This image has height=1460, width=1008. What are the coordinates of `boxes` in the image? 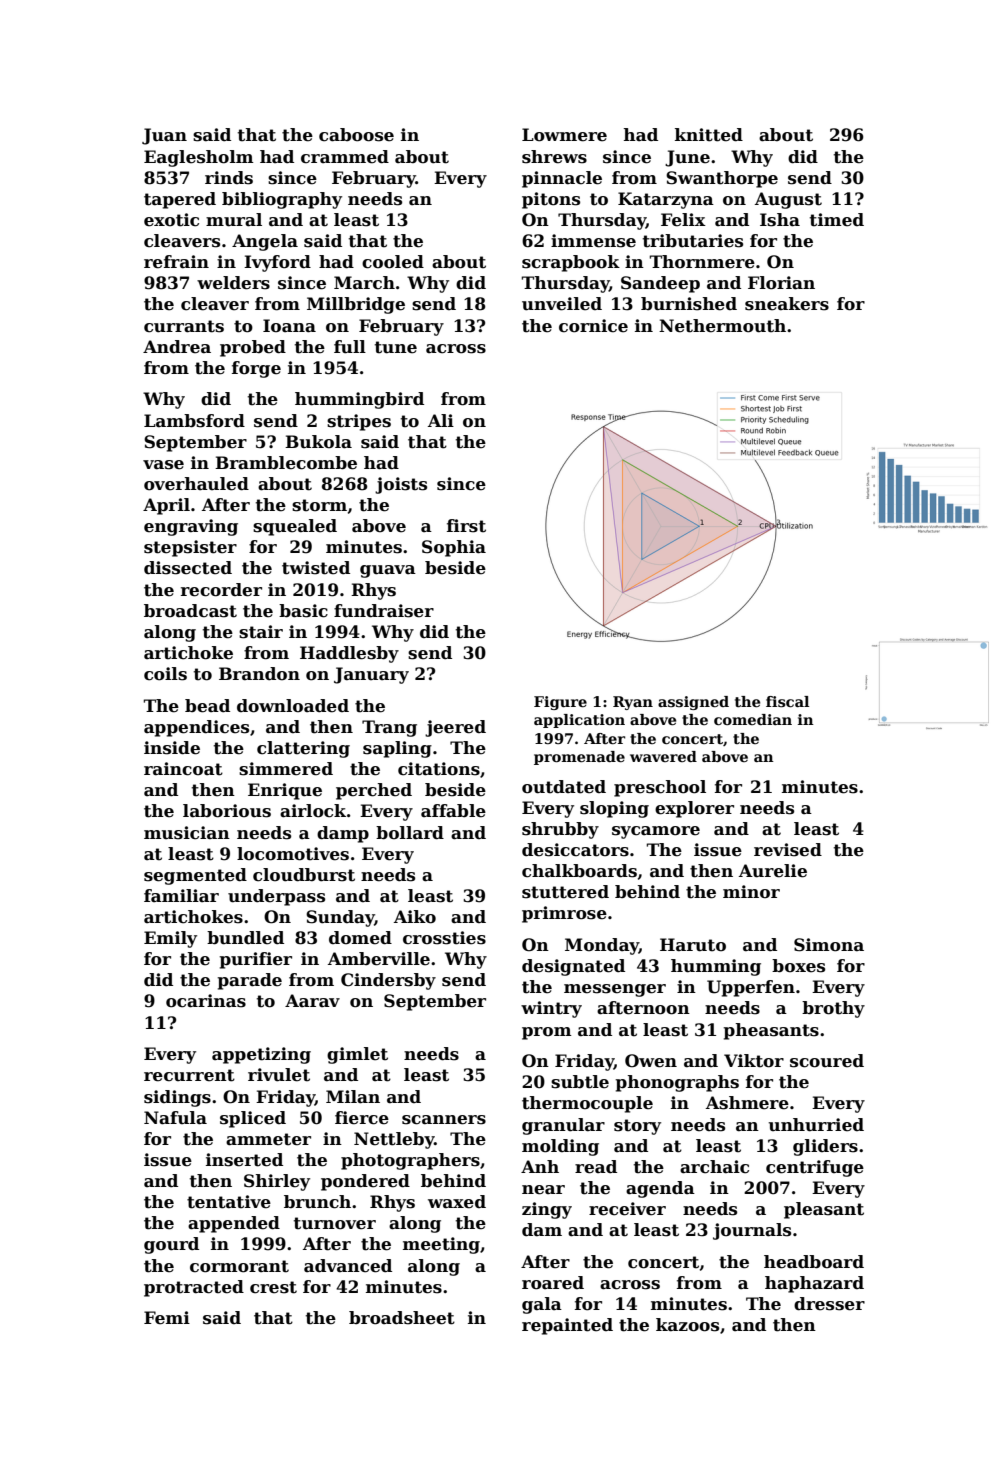 It's located at (798, 966).
